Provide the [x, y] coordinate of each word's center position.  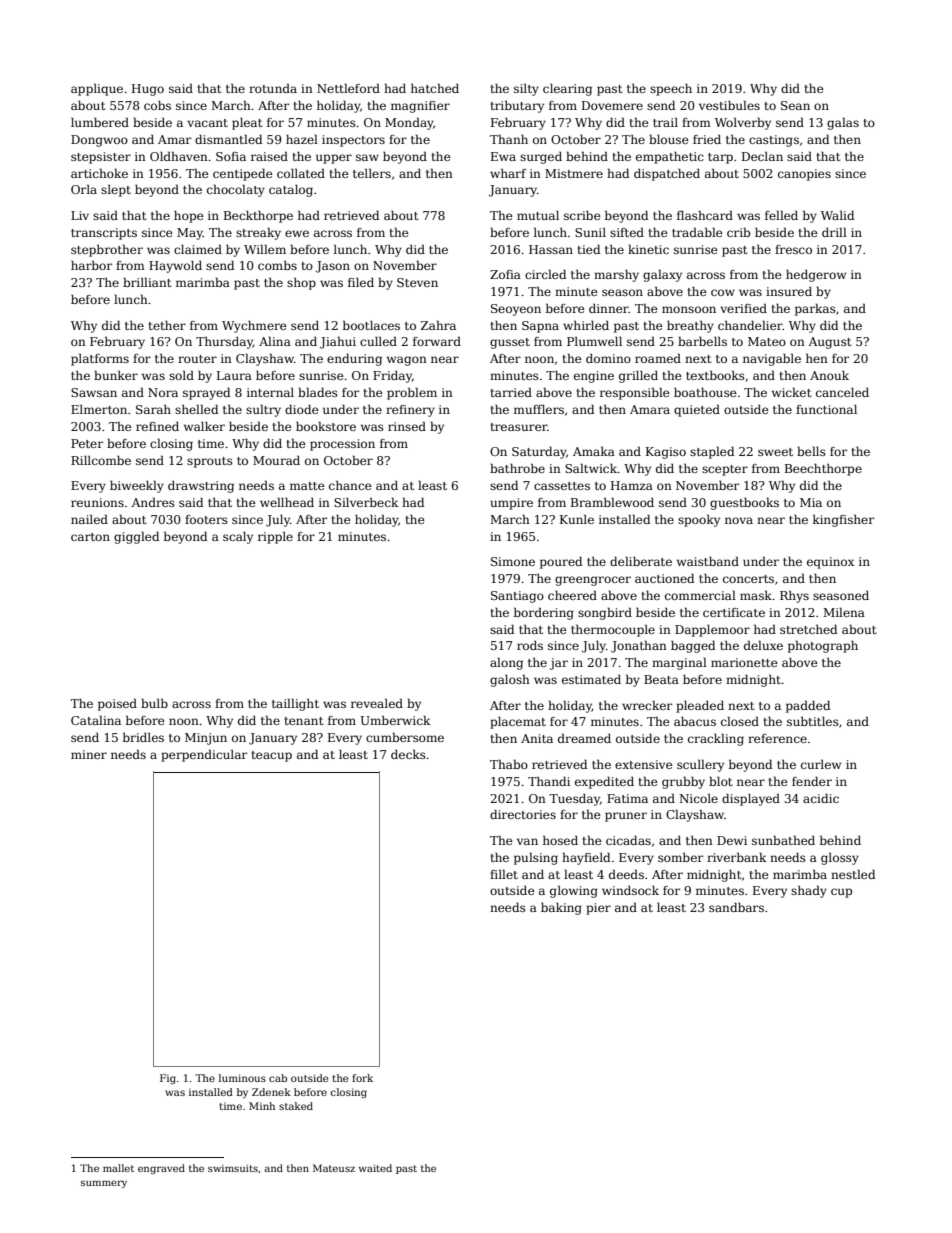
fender [812, 781]
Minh [262, 1106]
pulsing [536, 858]
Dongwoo [99, 141]
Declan [762, 156]
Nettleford [348, 88]
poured [561, 562]
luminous [242, 1078]
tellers [372, 173]
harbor [91, 265]
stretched [808, 629]
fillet [504, 874]
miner [89, 754]
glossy [840, 858]
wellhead [287, 502]
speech [671, 89]
